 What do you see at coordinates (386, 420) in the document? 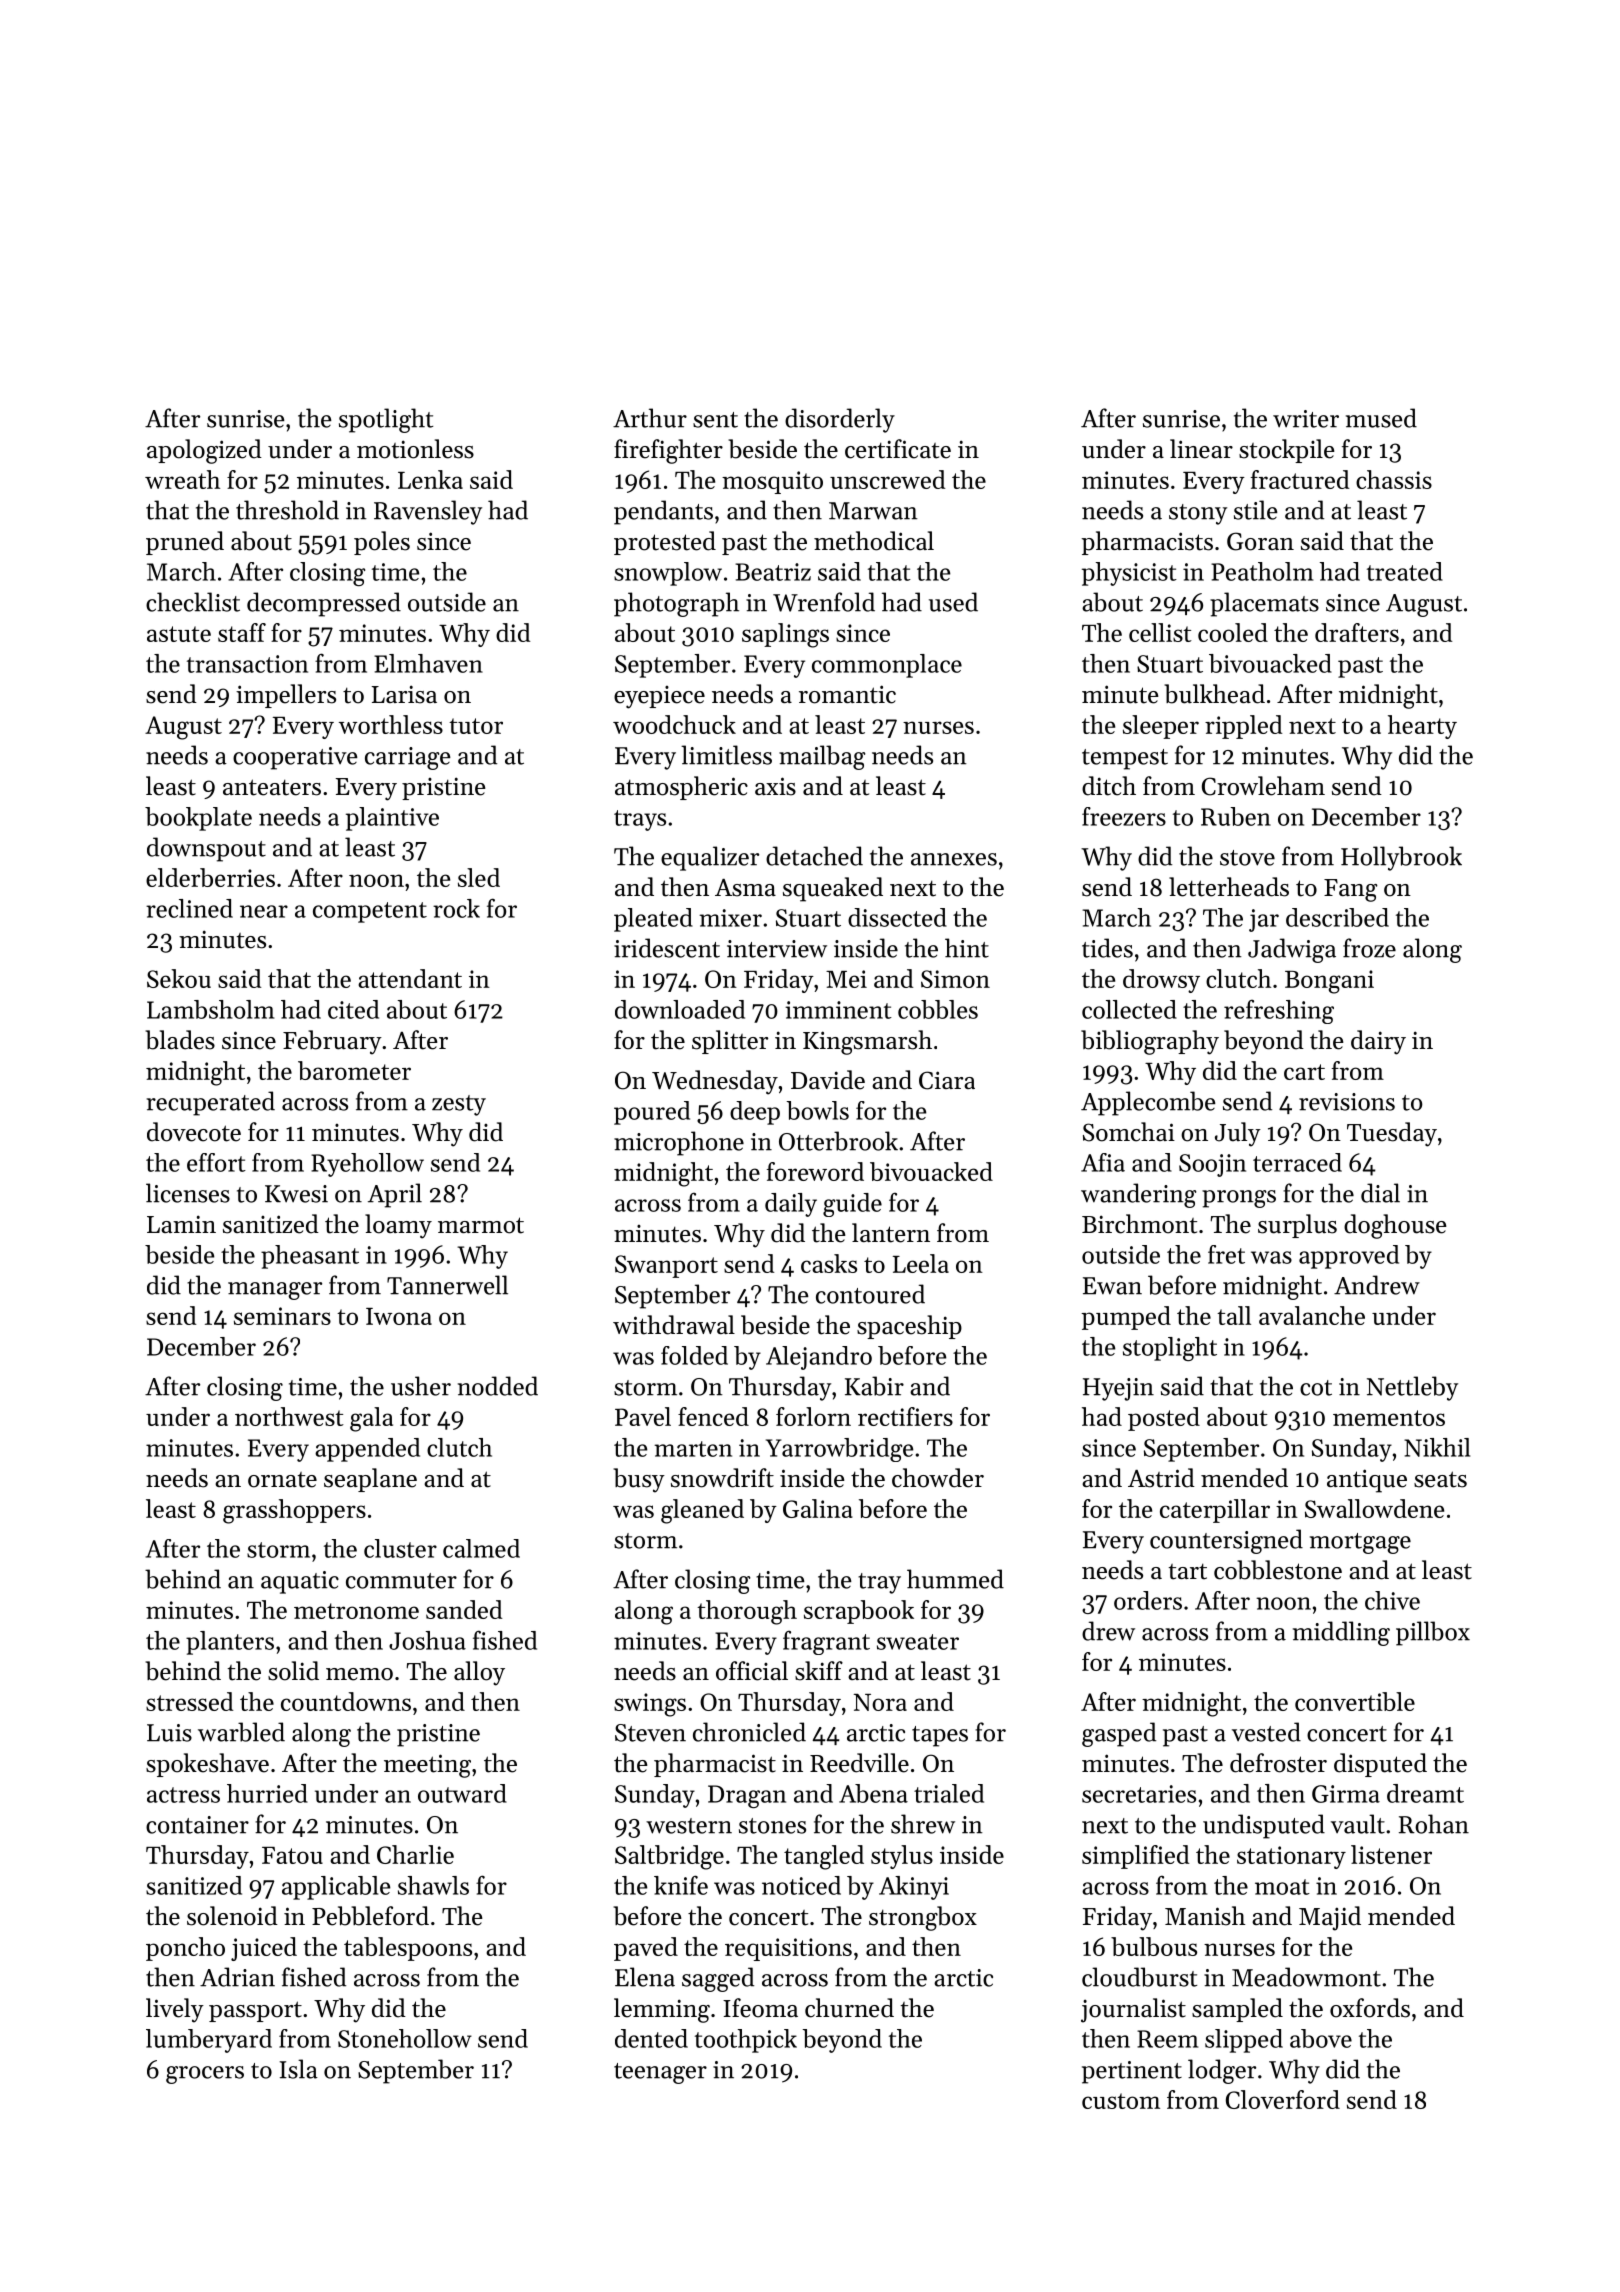
I see `spotlight` at bounding box center [386, 420].
